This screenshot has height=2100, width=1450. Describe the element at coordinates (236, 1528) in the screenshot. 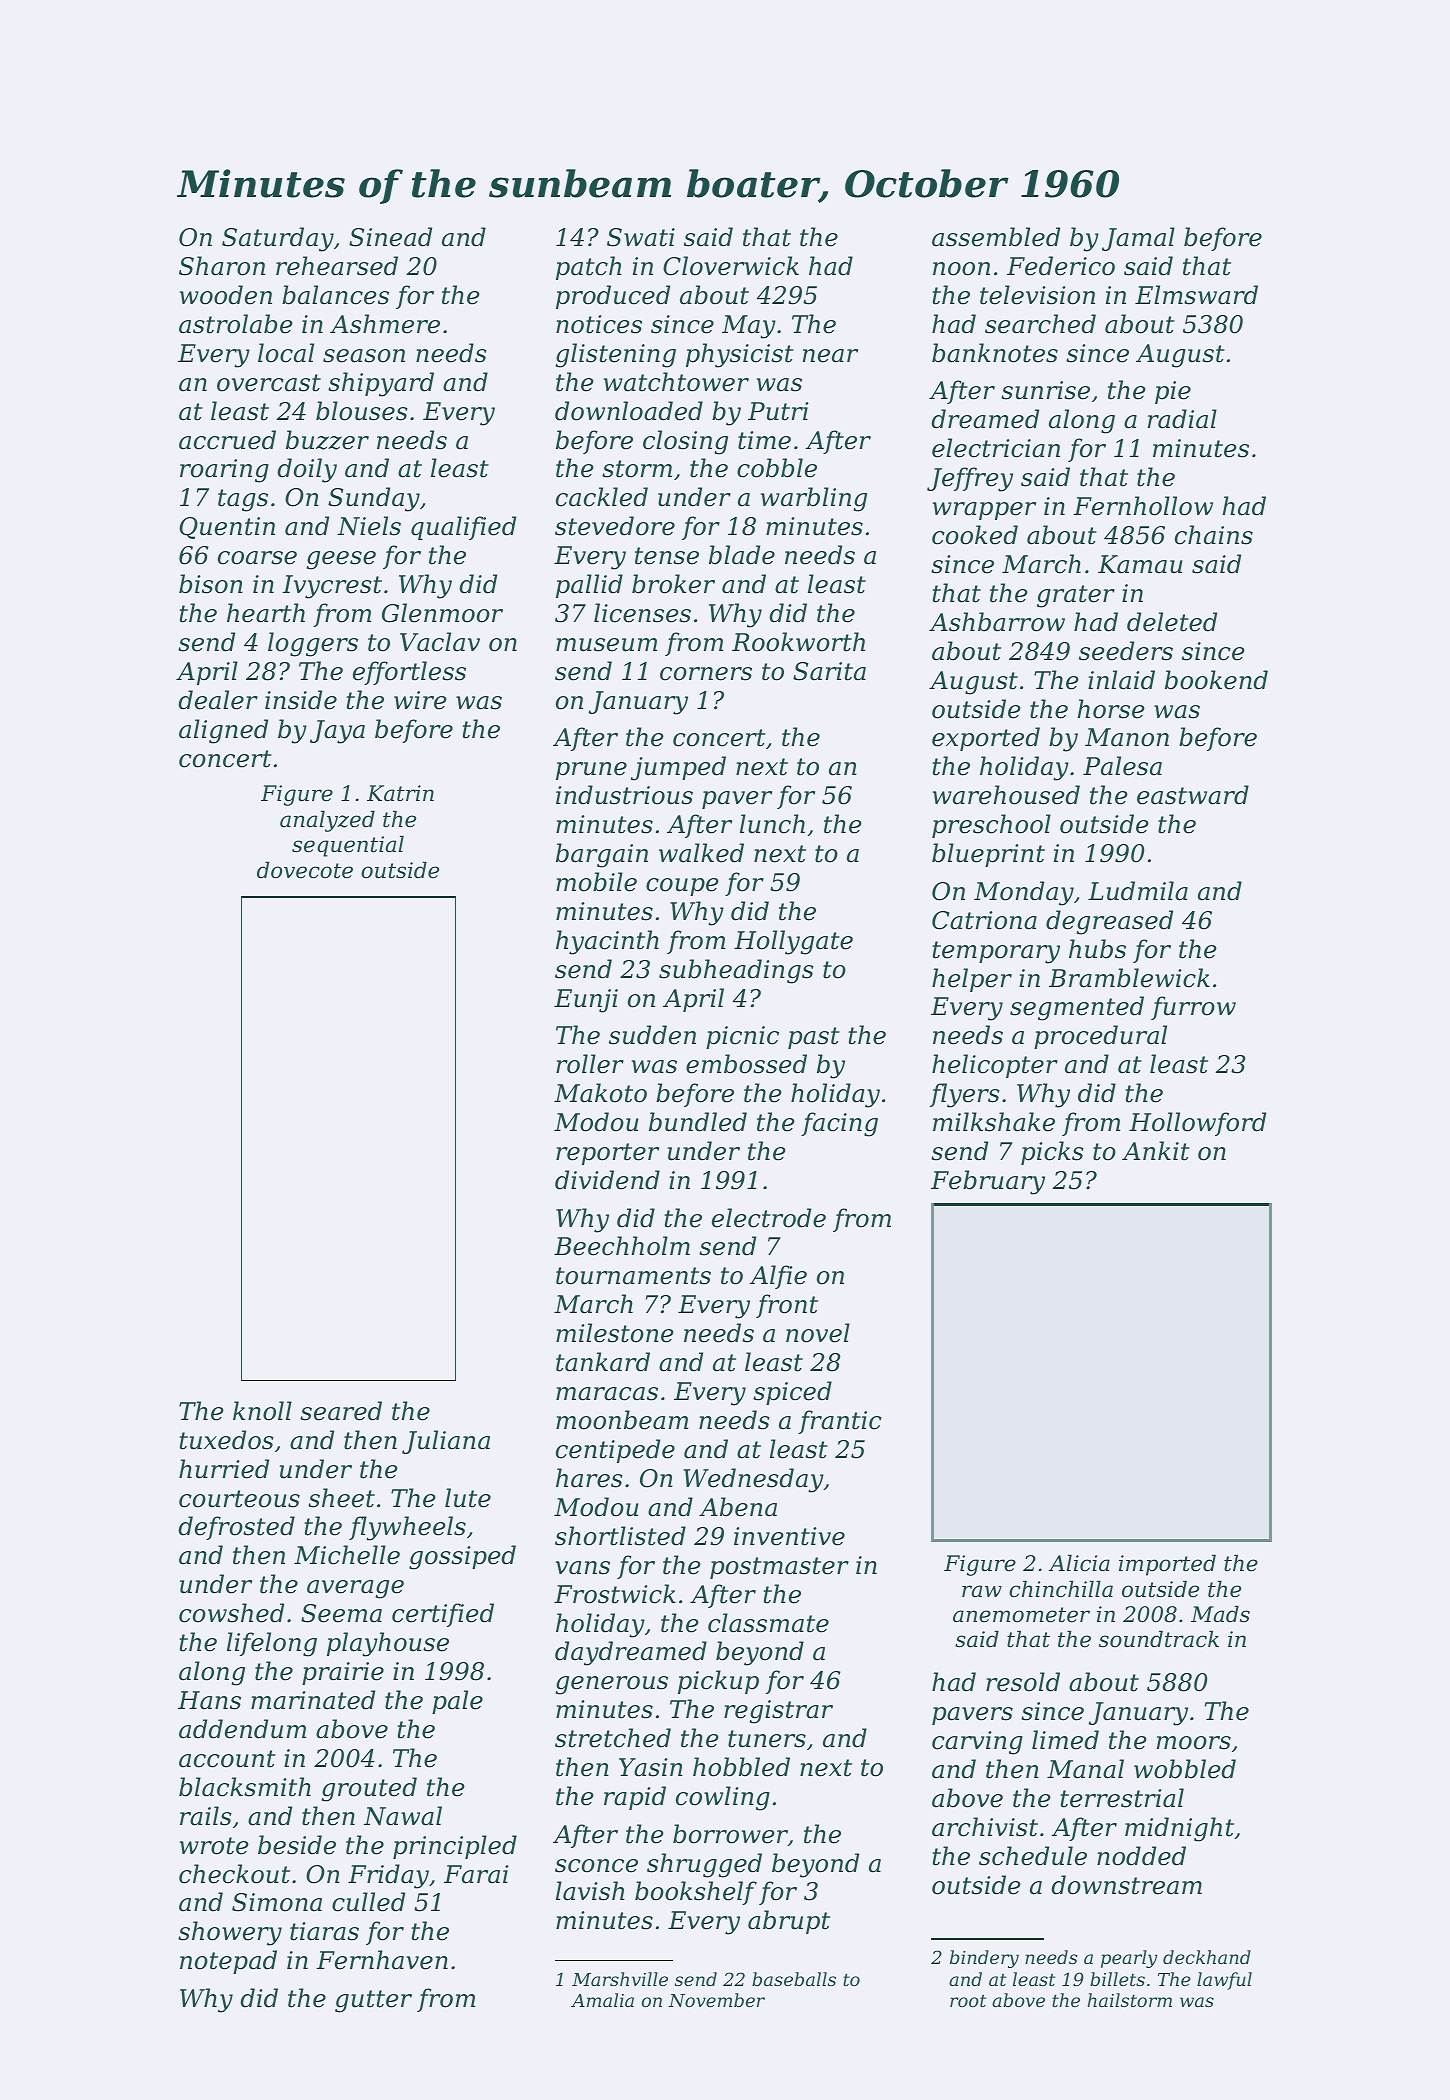

I see `defrosted` at that location.
